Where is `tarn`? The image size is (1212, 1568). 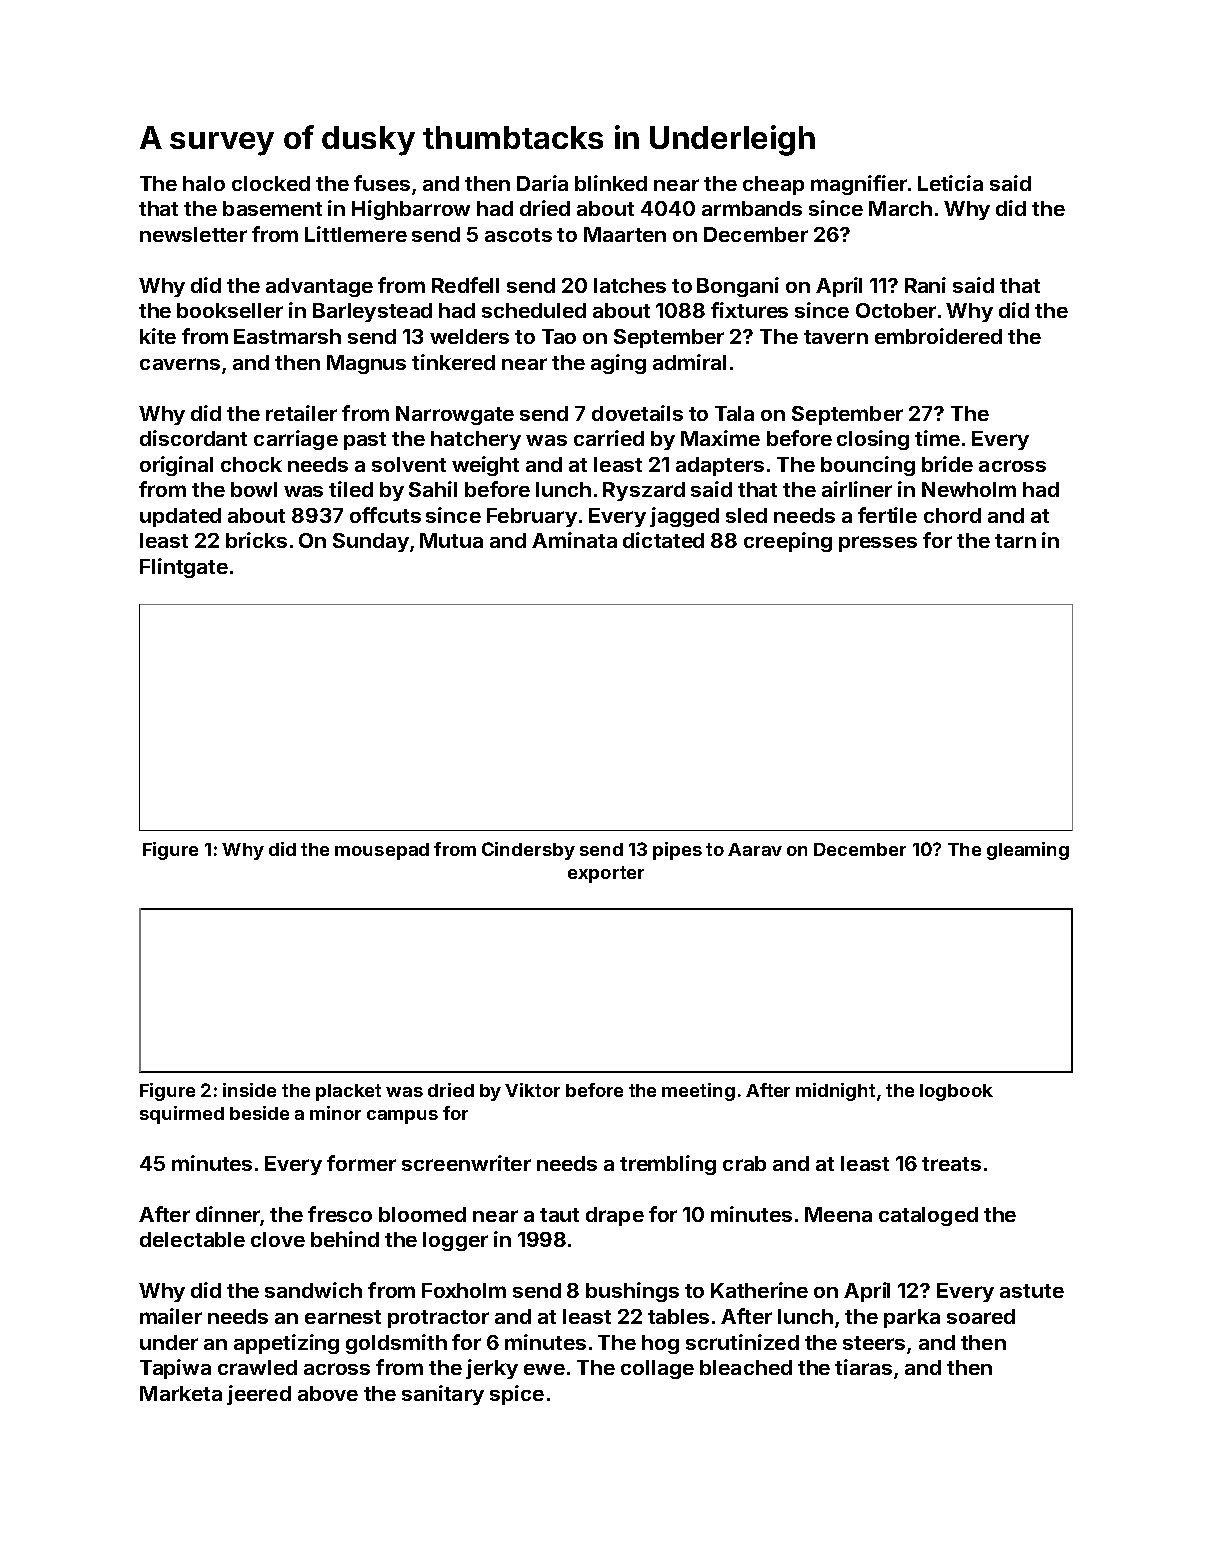 tarn is located at coordinates (1015, 541).
